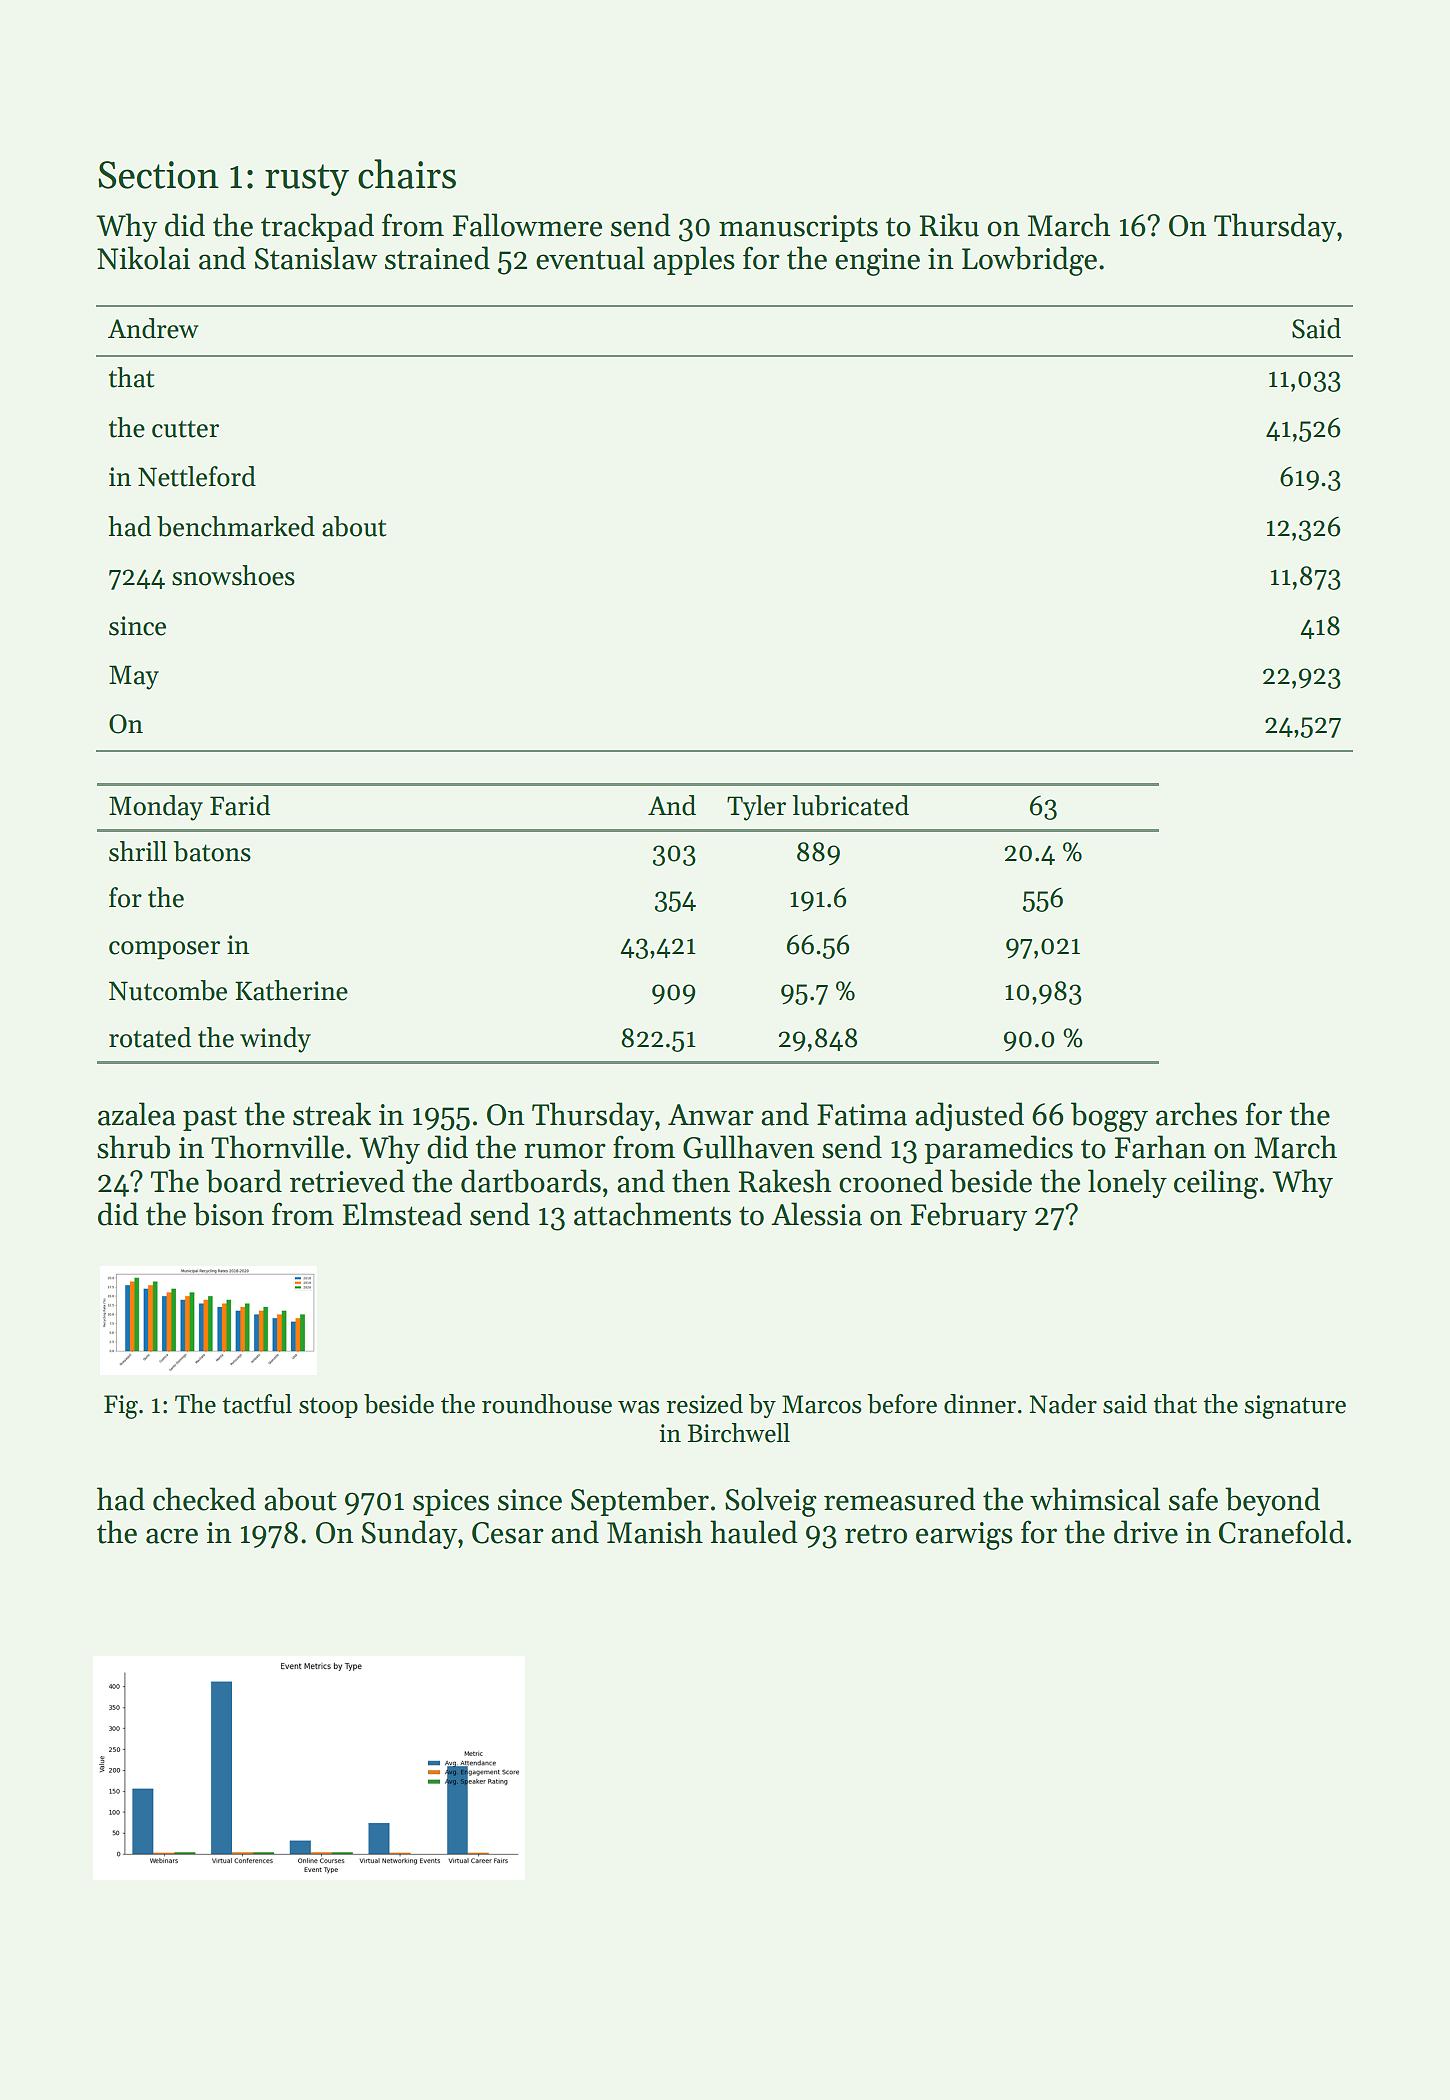 The image size is (1450, 2100). Describe the element at coordinates (307, 180) in the screenshot. I see `rusty` at that location.
